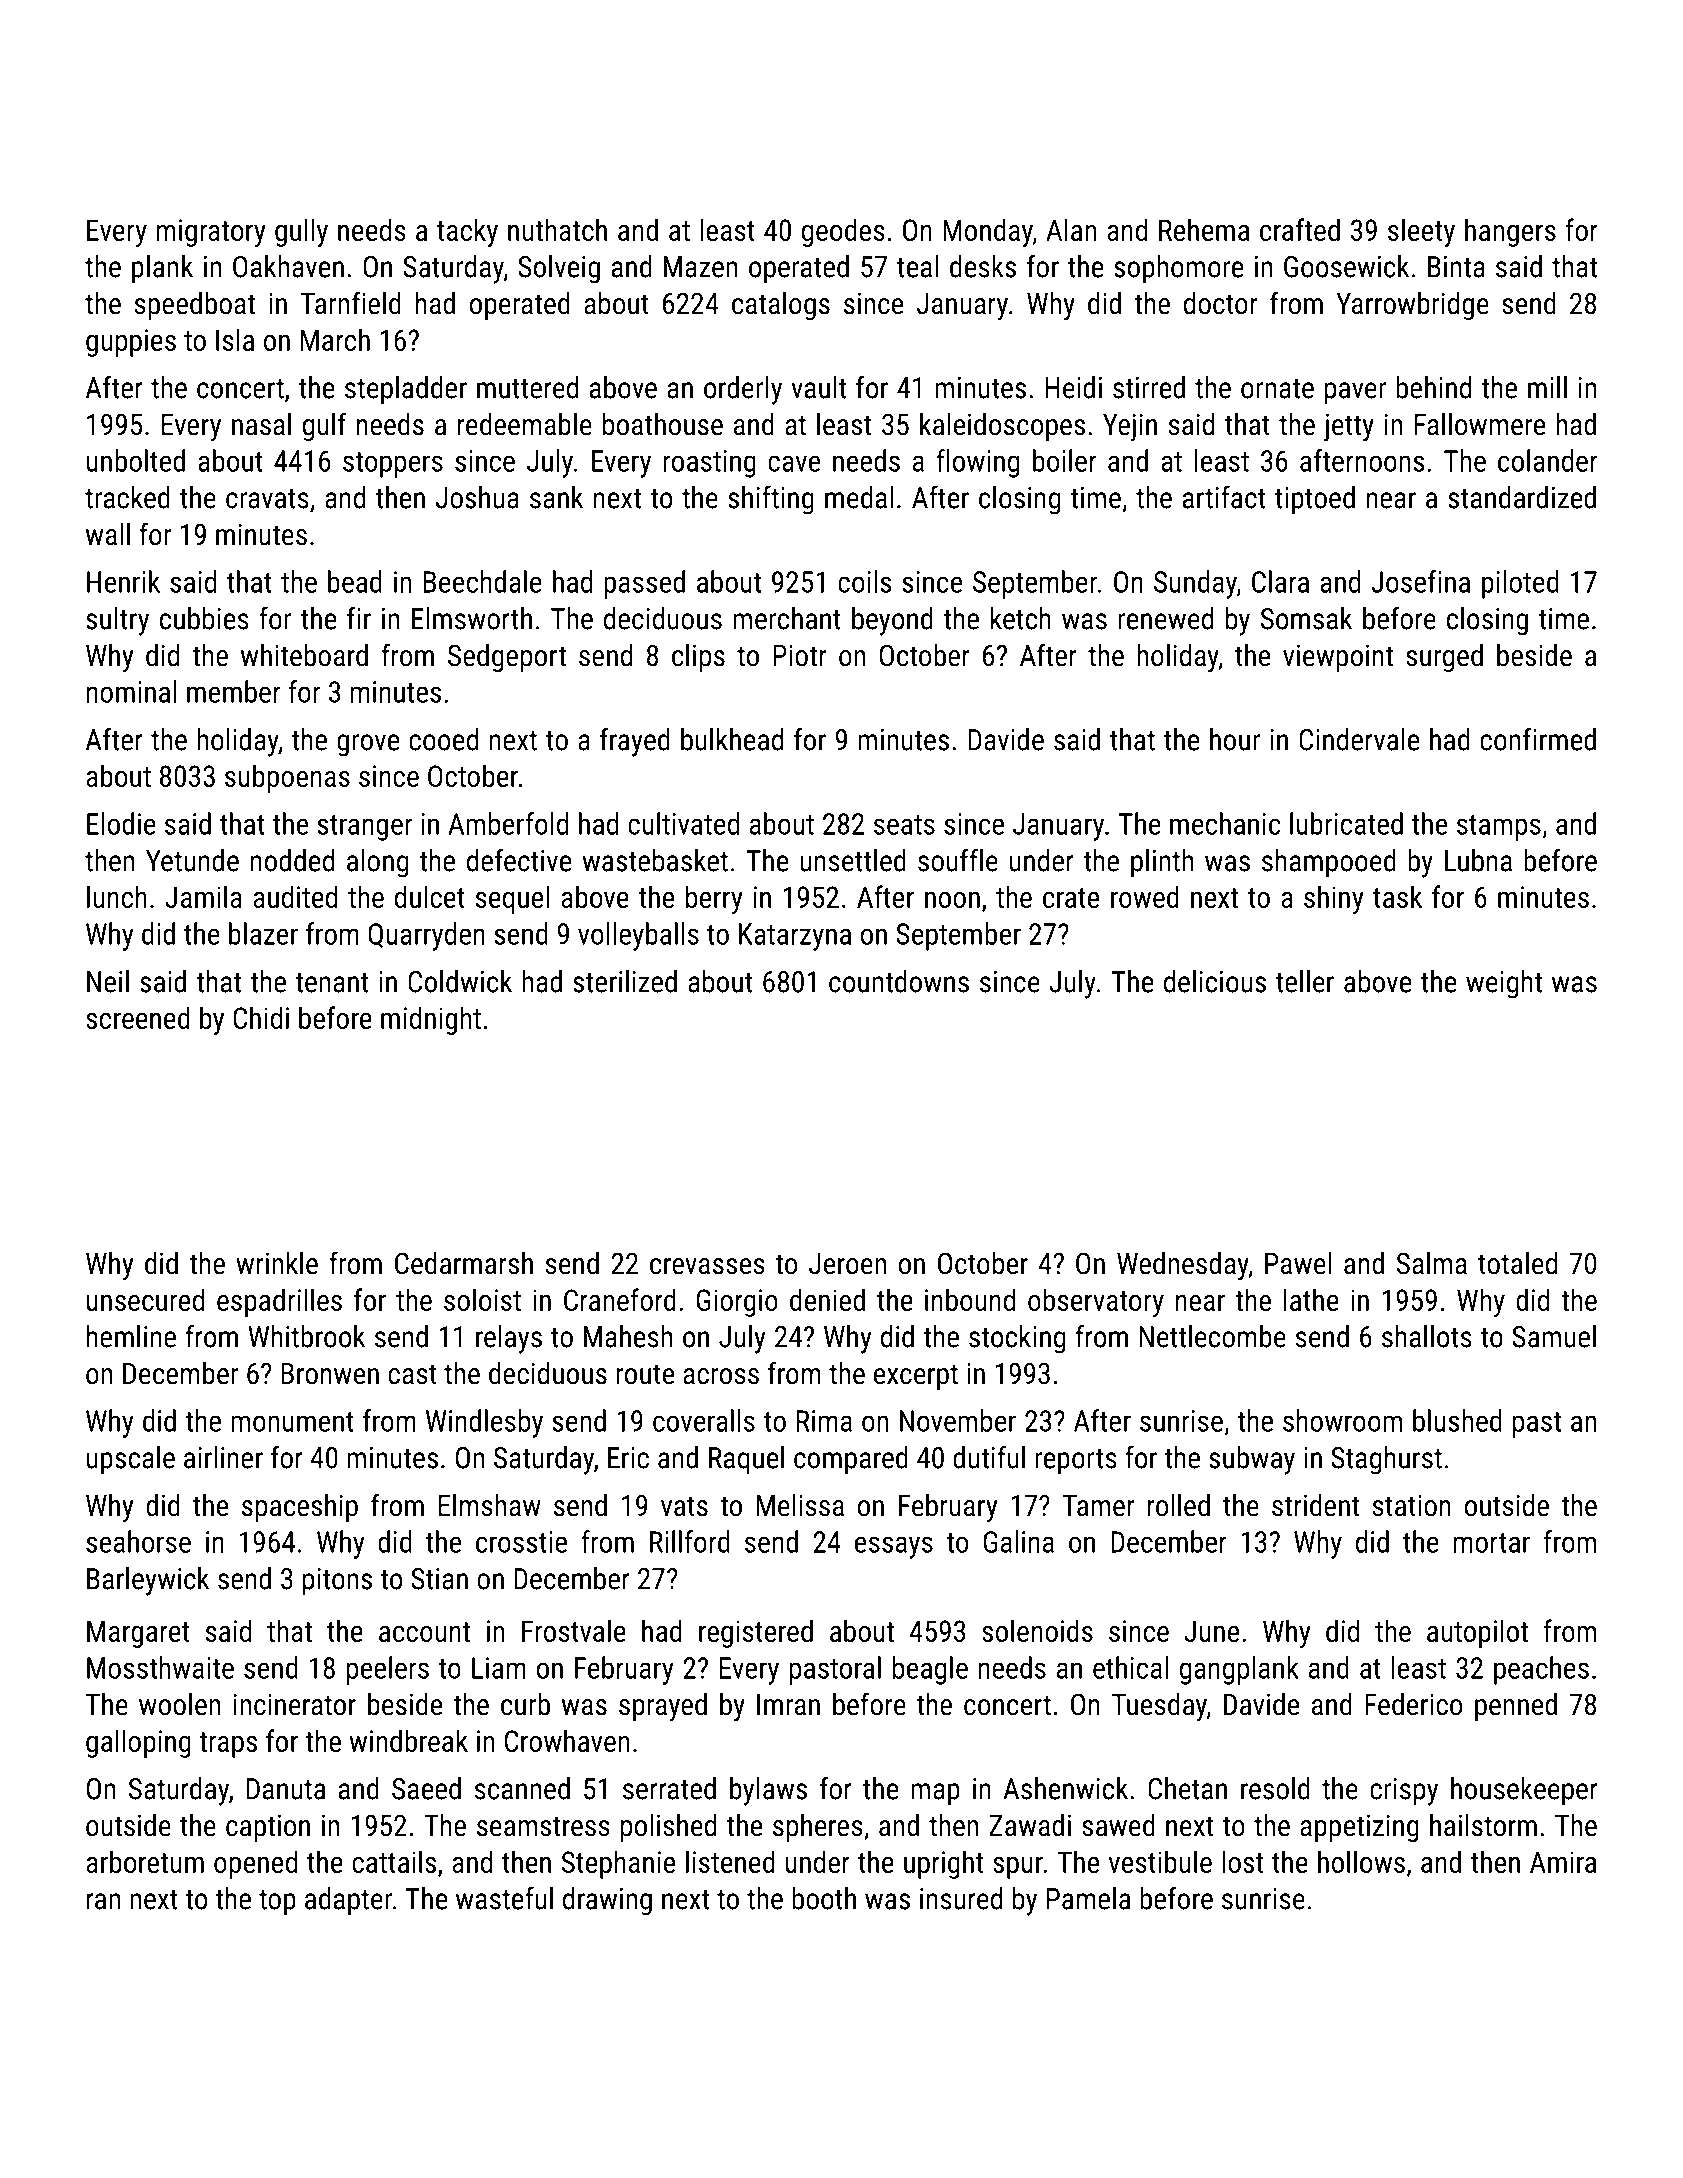  What do you see at coordinates (145, 1861) in the page?
I see `arboretum` at bounding box center [145, 1861].
